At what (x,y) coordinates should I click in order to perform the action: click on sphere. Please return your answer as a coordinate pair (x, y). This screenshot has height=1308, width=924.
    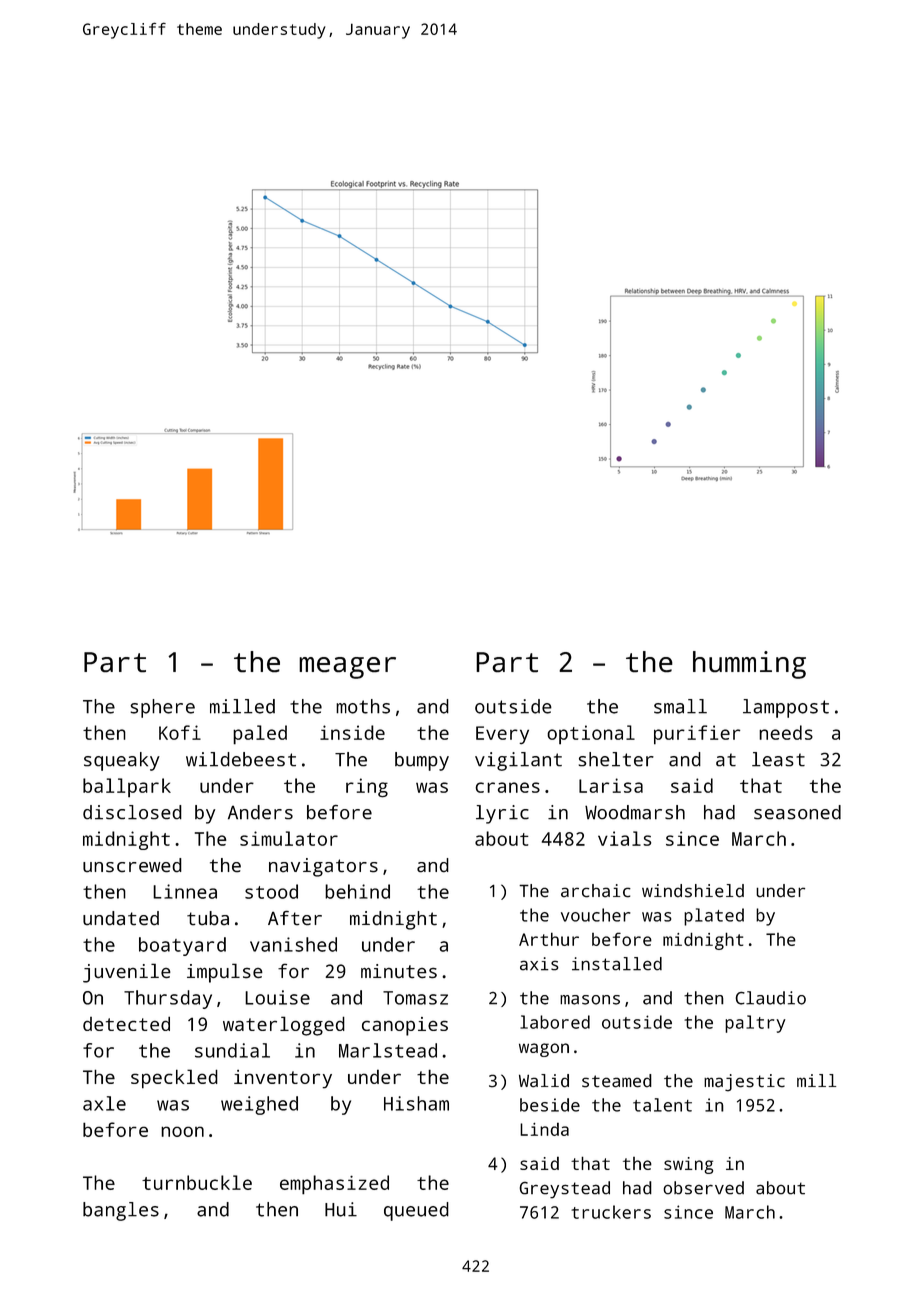
    Looking at the image, I should click on (162, 708).
